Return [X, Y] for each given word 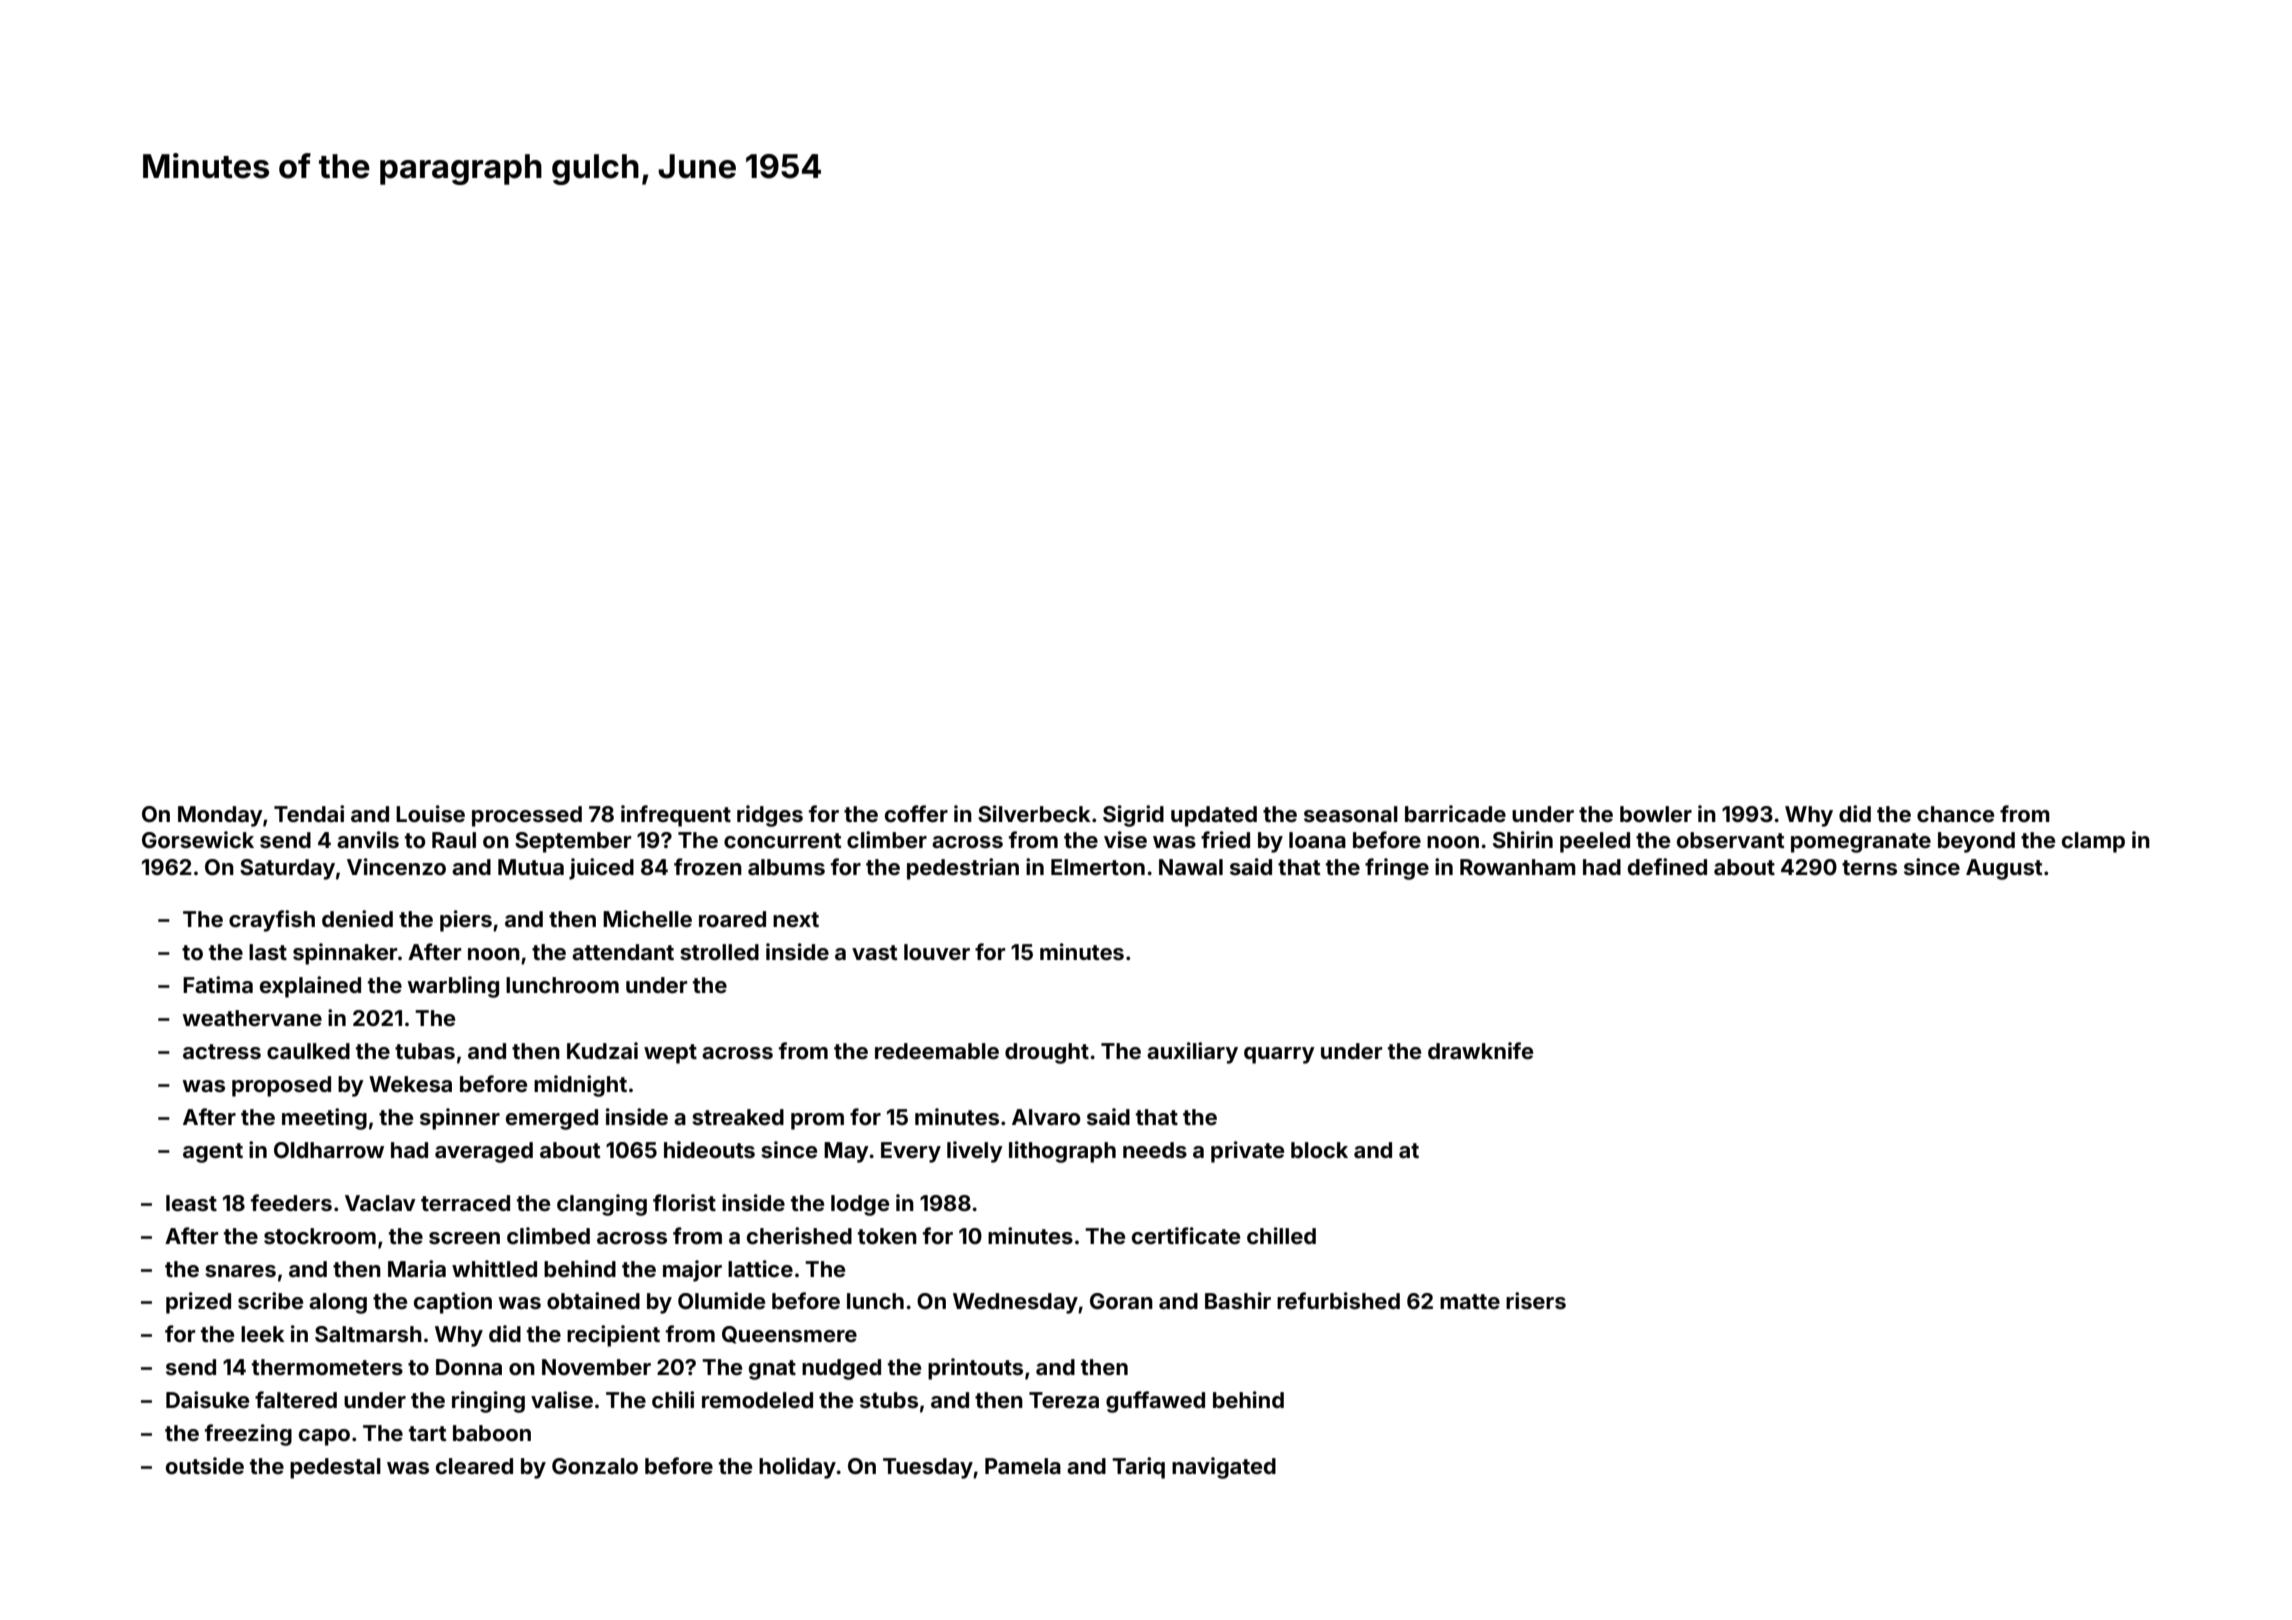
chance [1955, 814]
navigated [1224, 1468]
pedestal [335, 1468]
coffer [916, 813]
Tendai [309, 813]
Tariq [1138, 1468]
